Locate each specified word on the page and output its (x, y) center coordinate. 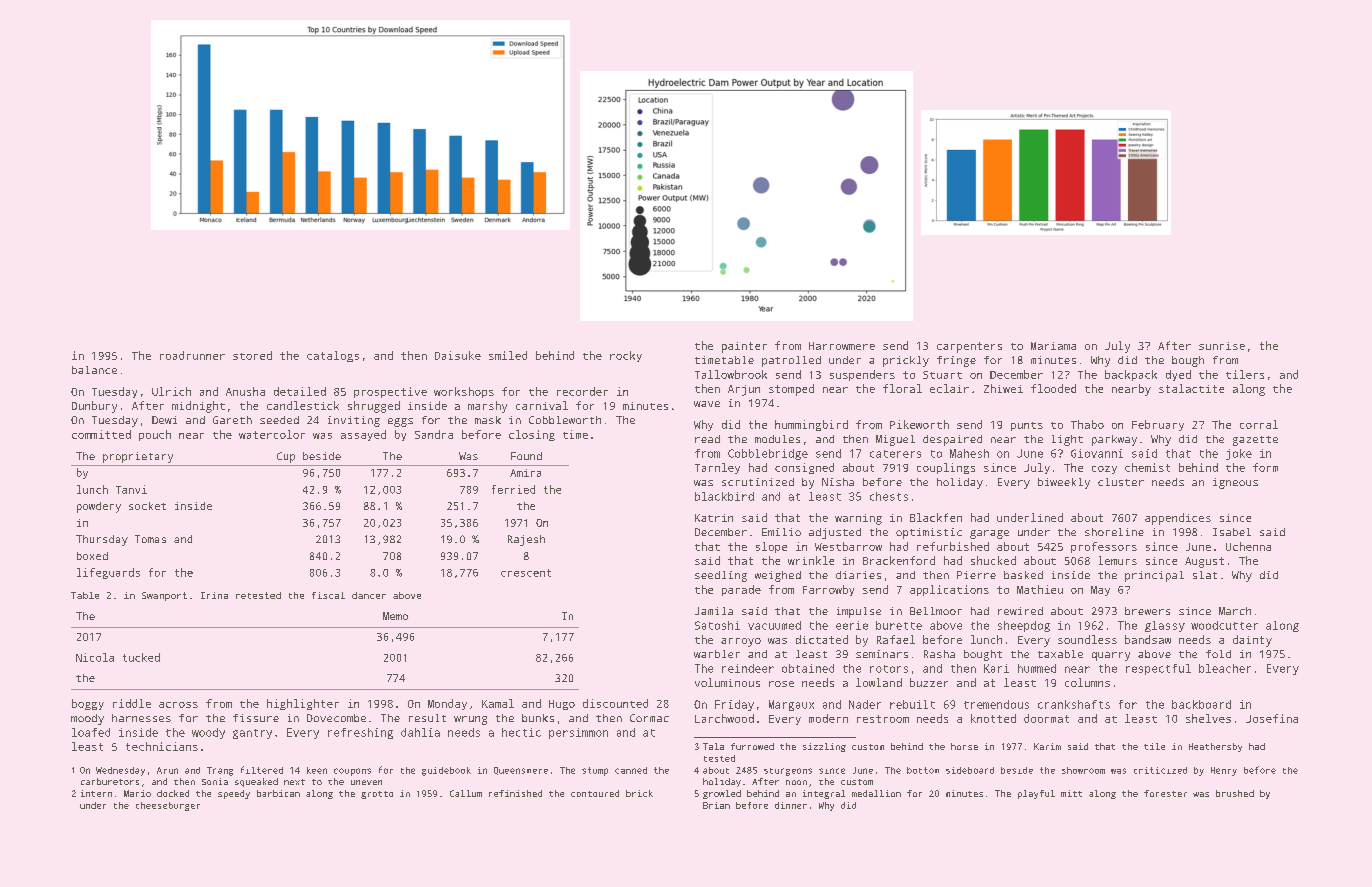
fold (1218, 654)
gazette (1255, 441)
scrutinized (758, 482)
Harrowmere (842, 346)
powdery (99, 507)
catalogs (333, 356)
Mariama (1053, 346)
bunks (538, 718)
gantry (252, 734)
